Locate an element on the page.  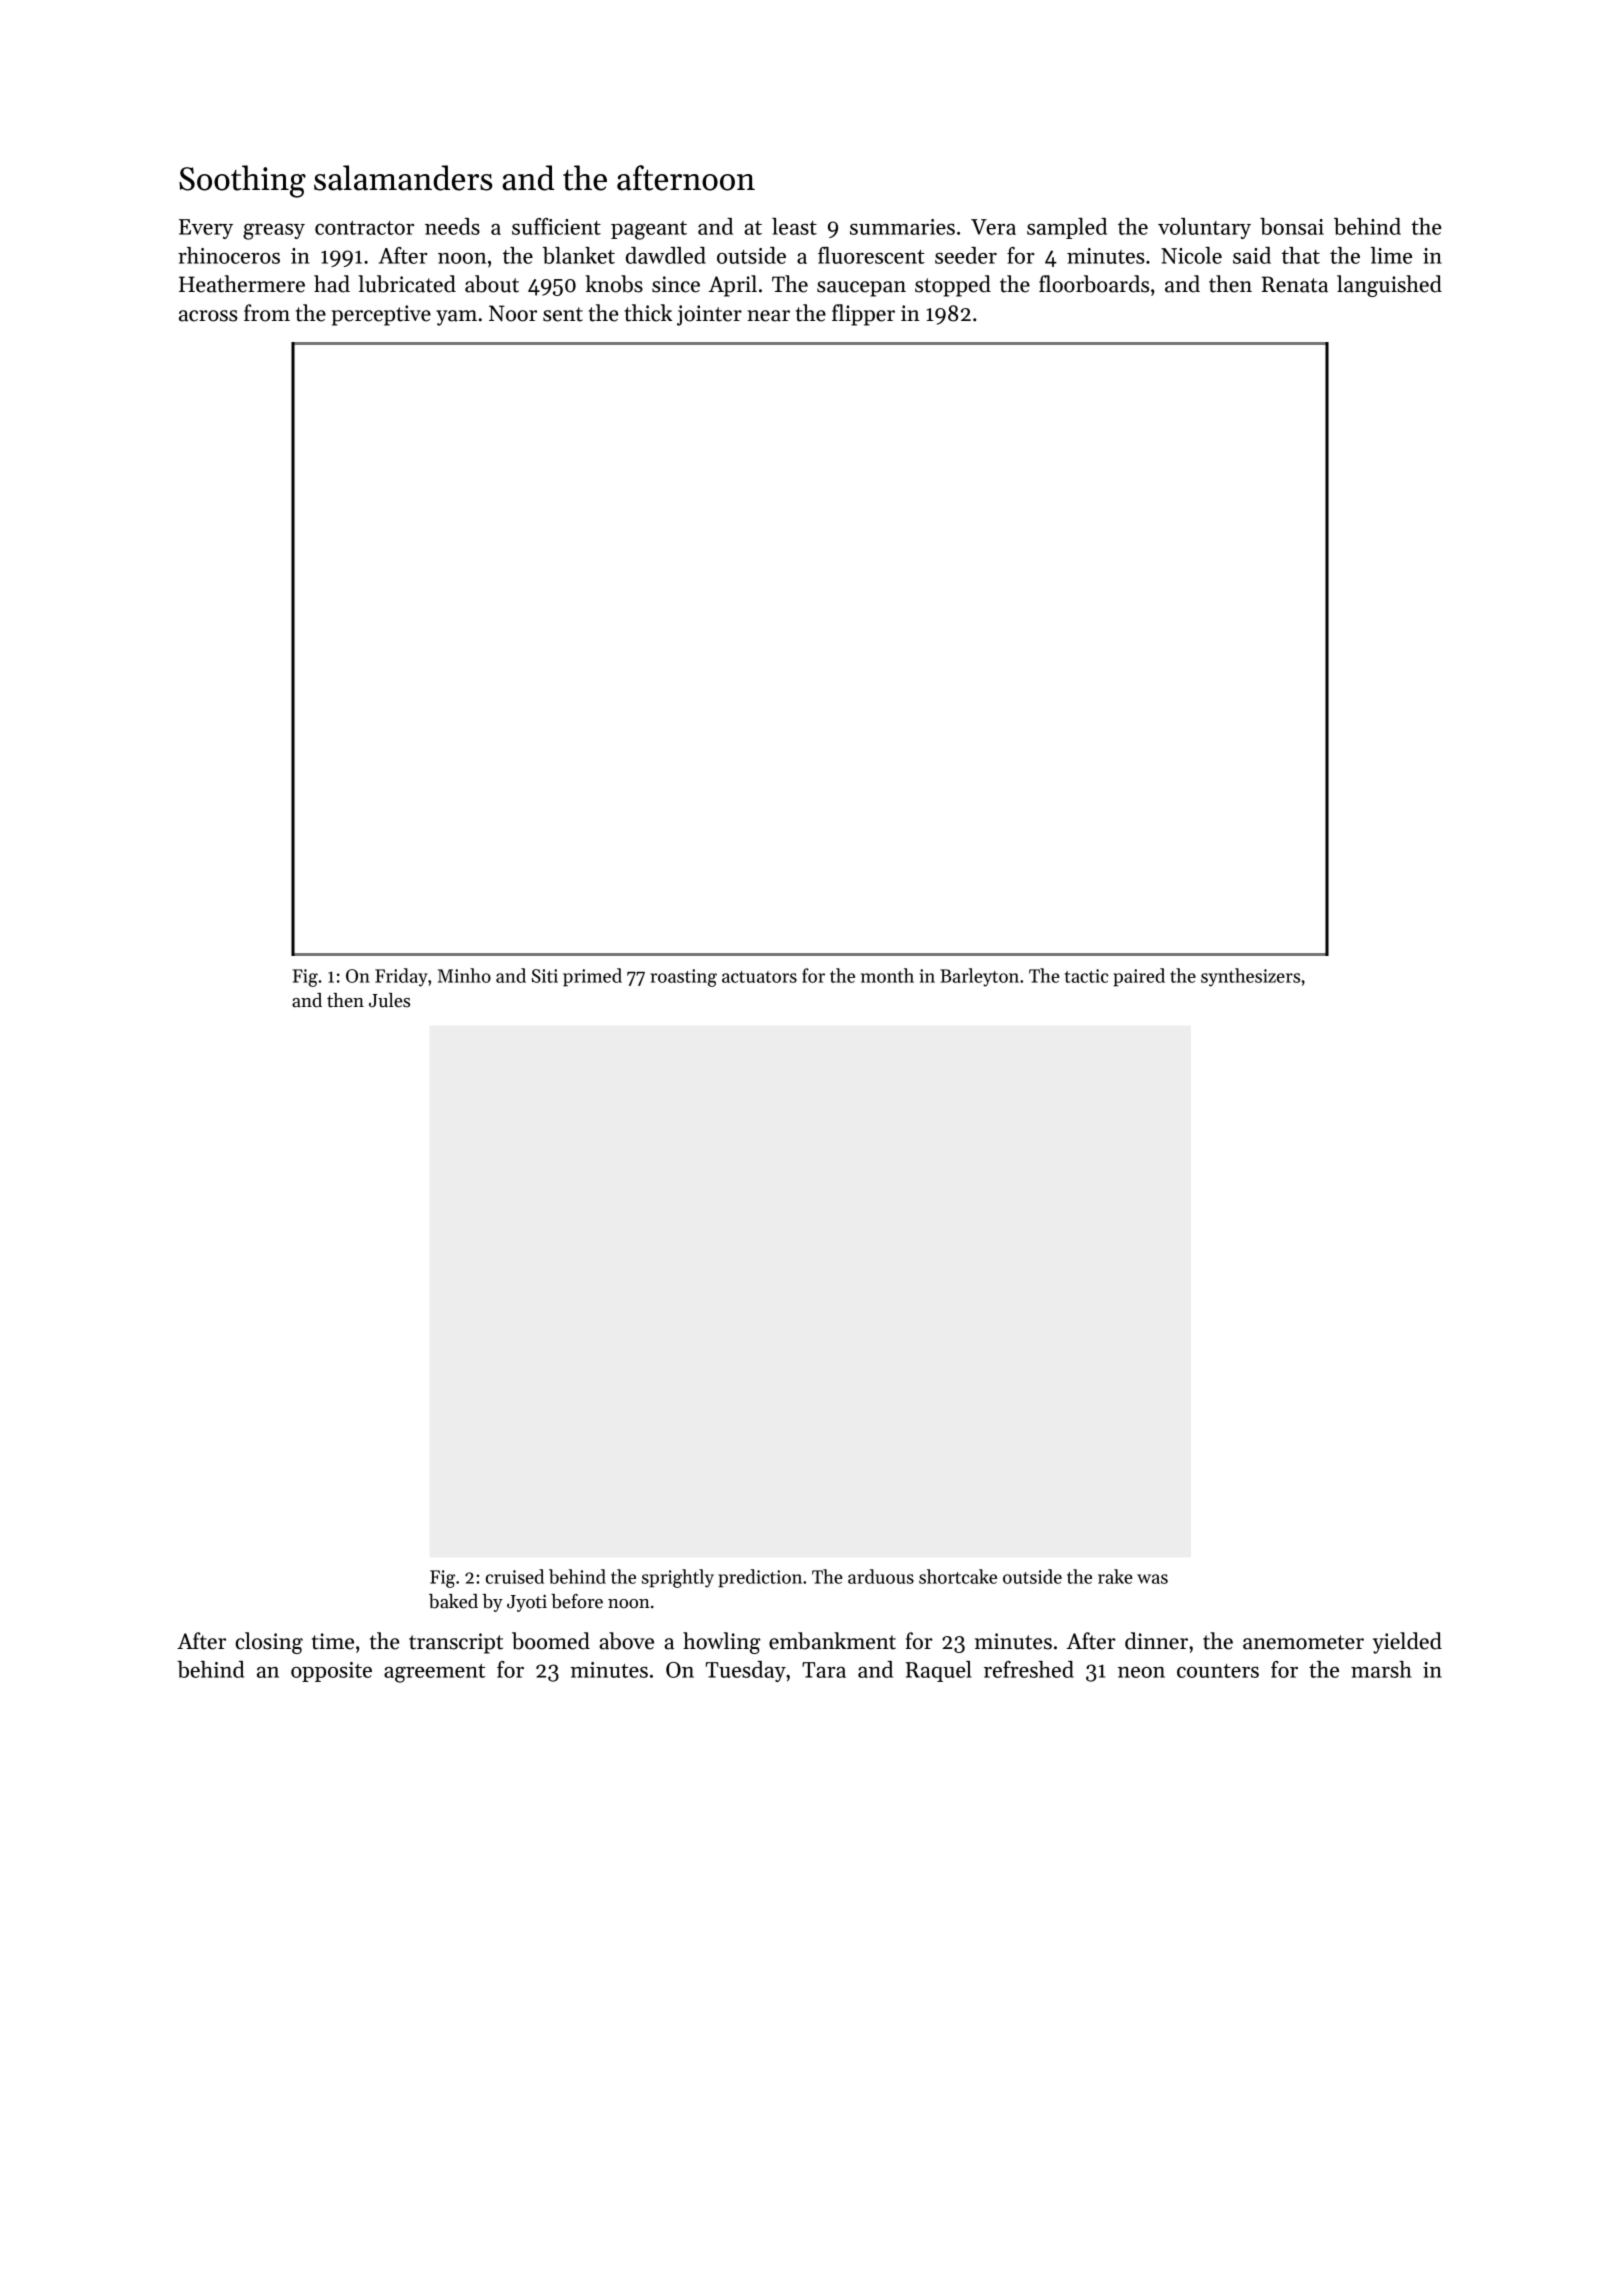
closing is located at coordinates (269, 1643).
